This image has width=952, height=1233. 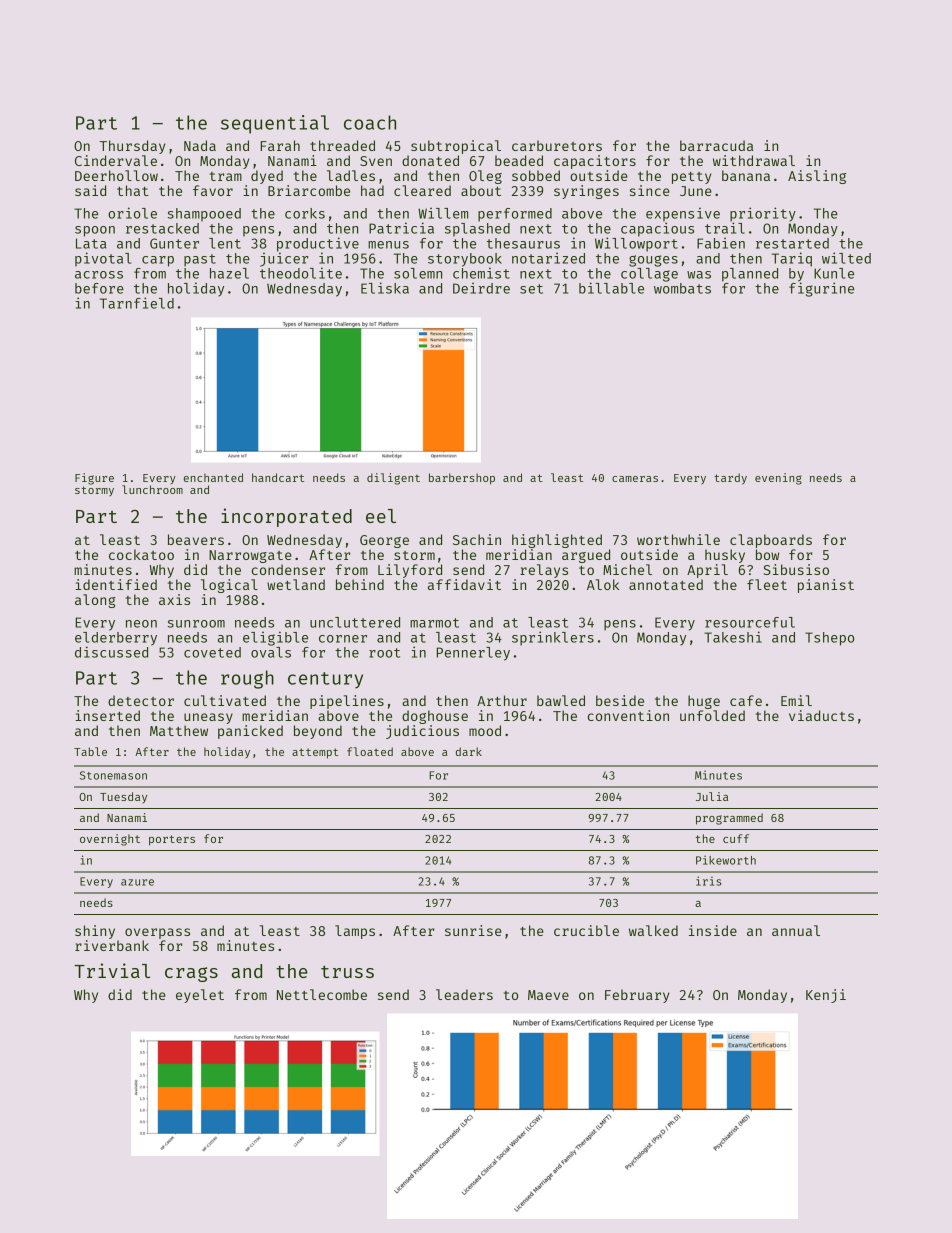 I want to click on barbershop, so click(x=462, y=479).
